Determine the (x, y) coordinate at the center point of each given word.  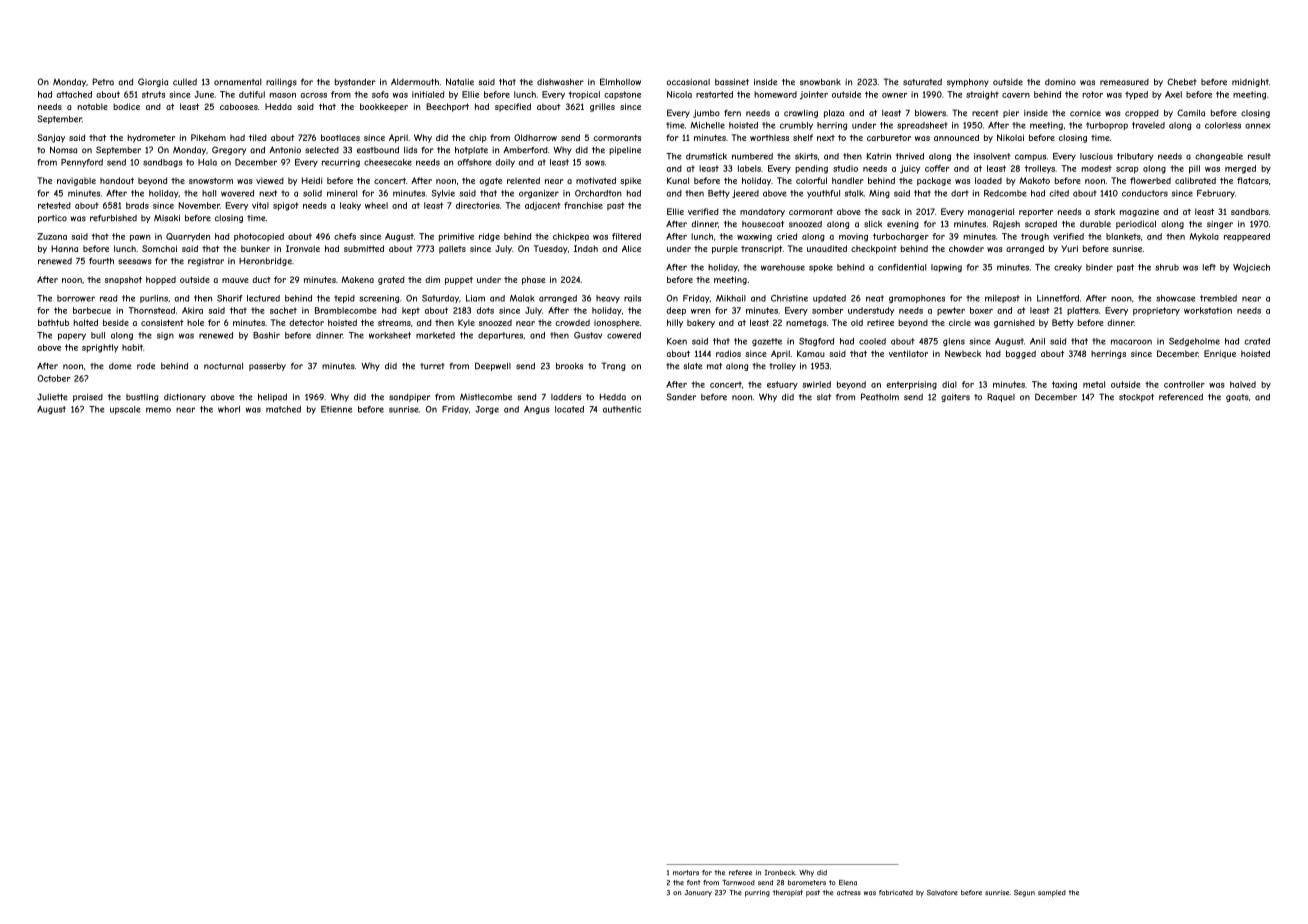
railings (281, 83)
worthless (769, 137)
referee (740, 873)
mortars (686, 873)
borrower (76, 298)
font (694, 882)
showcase (1175, 298)
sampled (1052, 893)
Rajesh (1006, 224)
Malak (522, 298)
